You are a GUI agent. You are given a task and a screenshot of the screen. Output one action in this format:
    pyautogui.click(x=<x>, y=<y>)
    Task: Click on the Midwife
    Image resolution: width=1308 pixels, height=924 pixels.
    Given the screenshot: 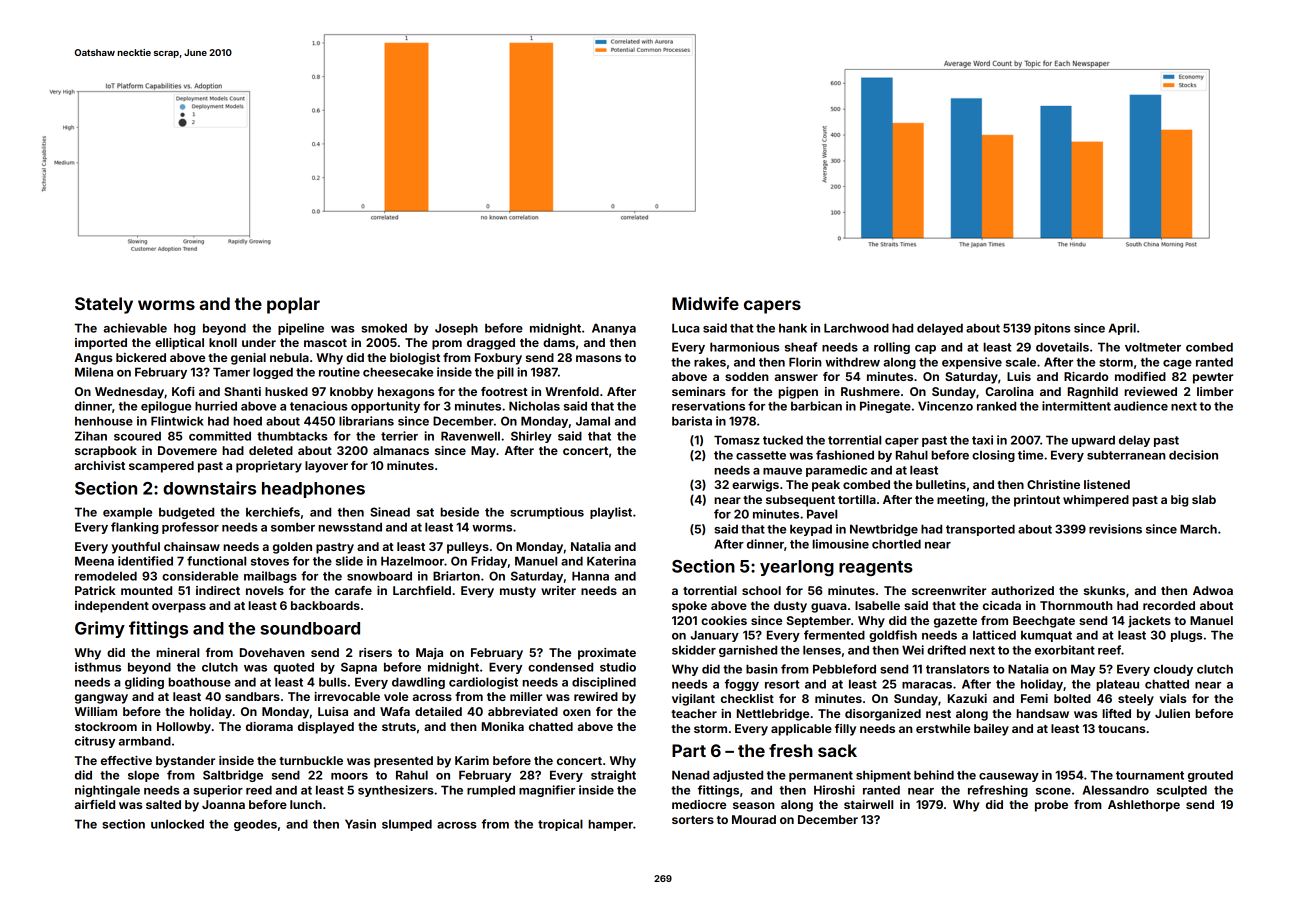 What is the action you would take?
    pyautogui.click(x=705, y=303)
